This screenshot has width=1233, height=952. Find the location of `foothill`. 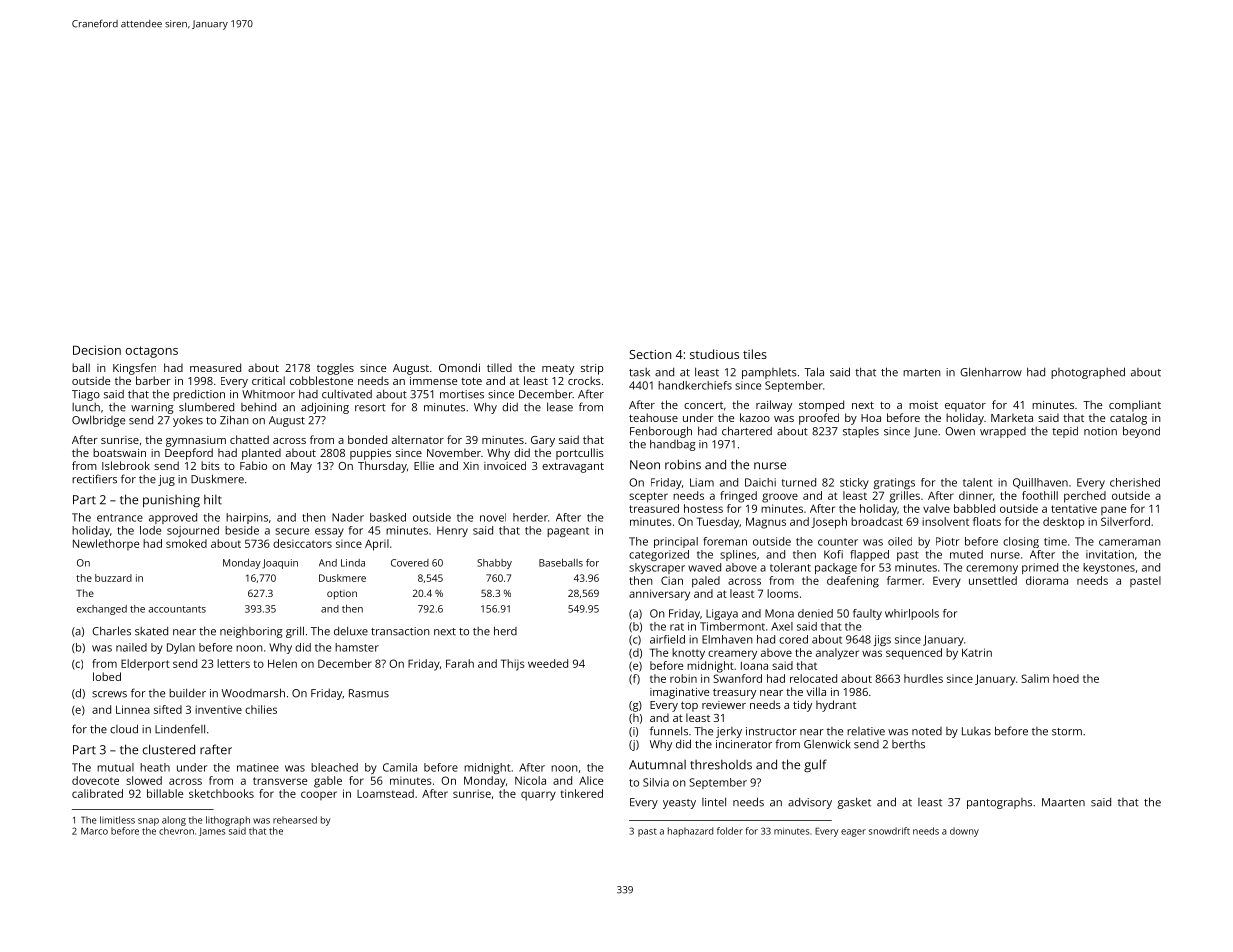

foothill is located at coordinates (1040, 495).
